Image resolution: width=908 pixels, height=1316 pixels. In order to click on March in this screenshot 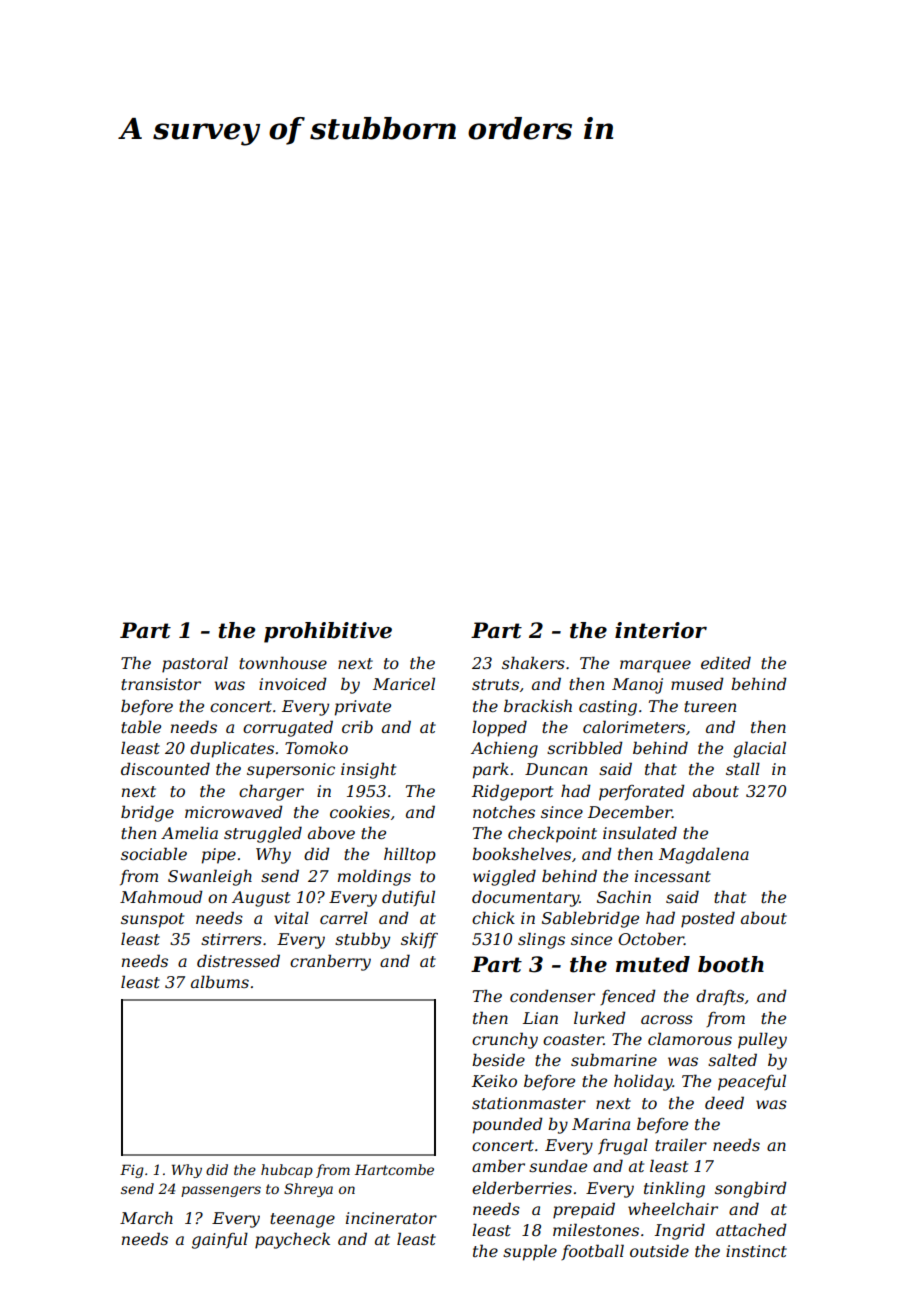, I will do `click(146, 1217)`.
